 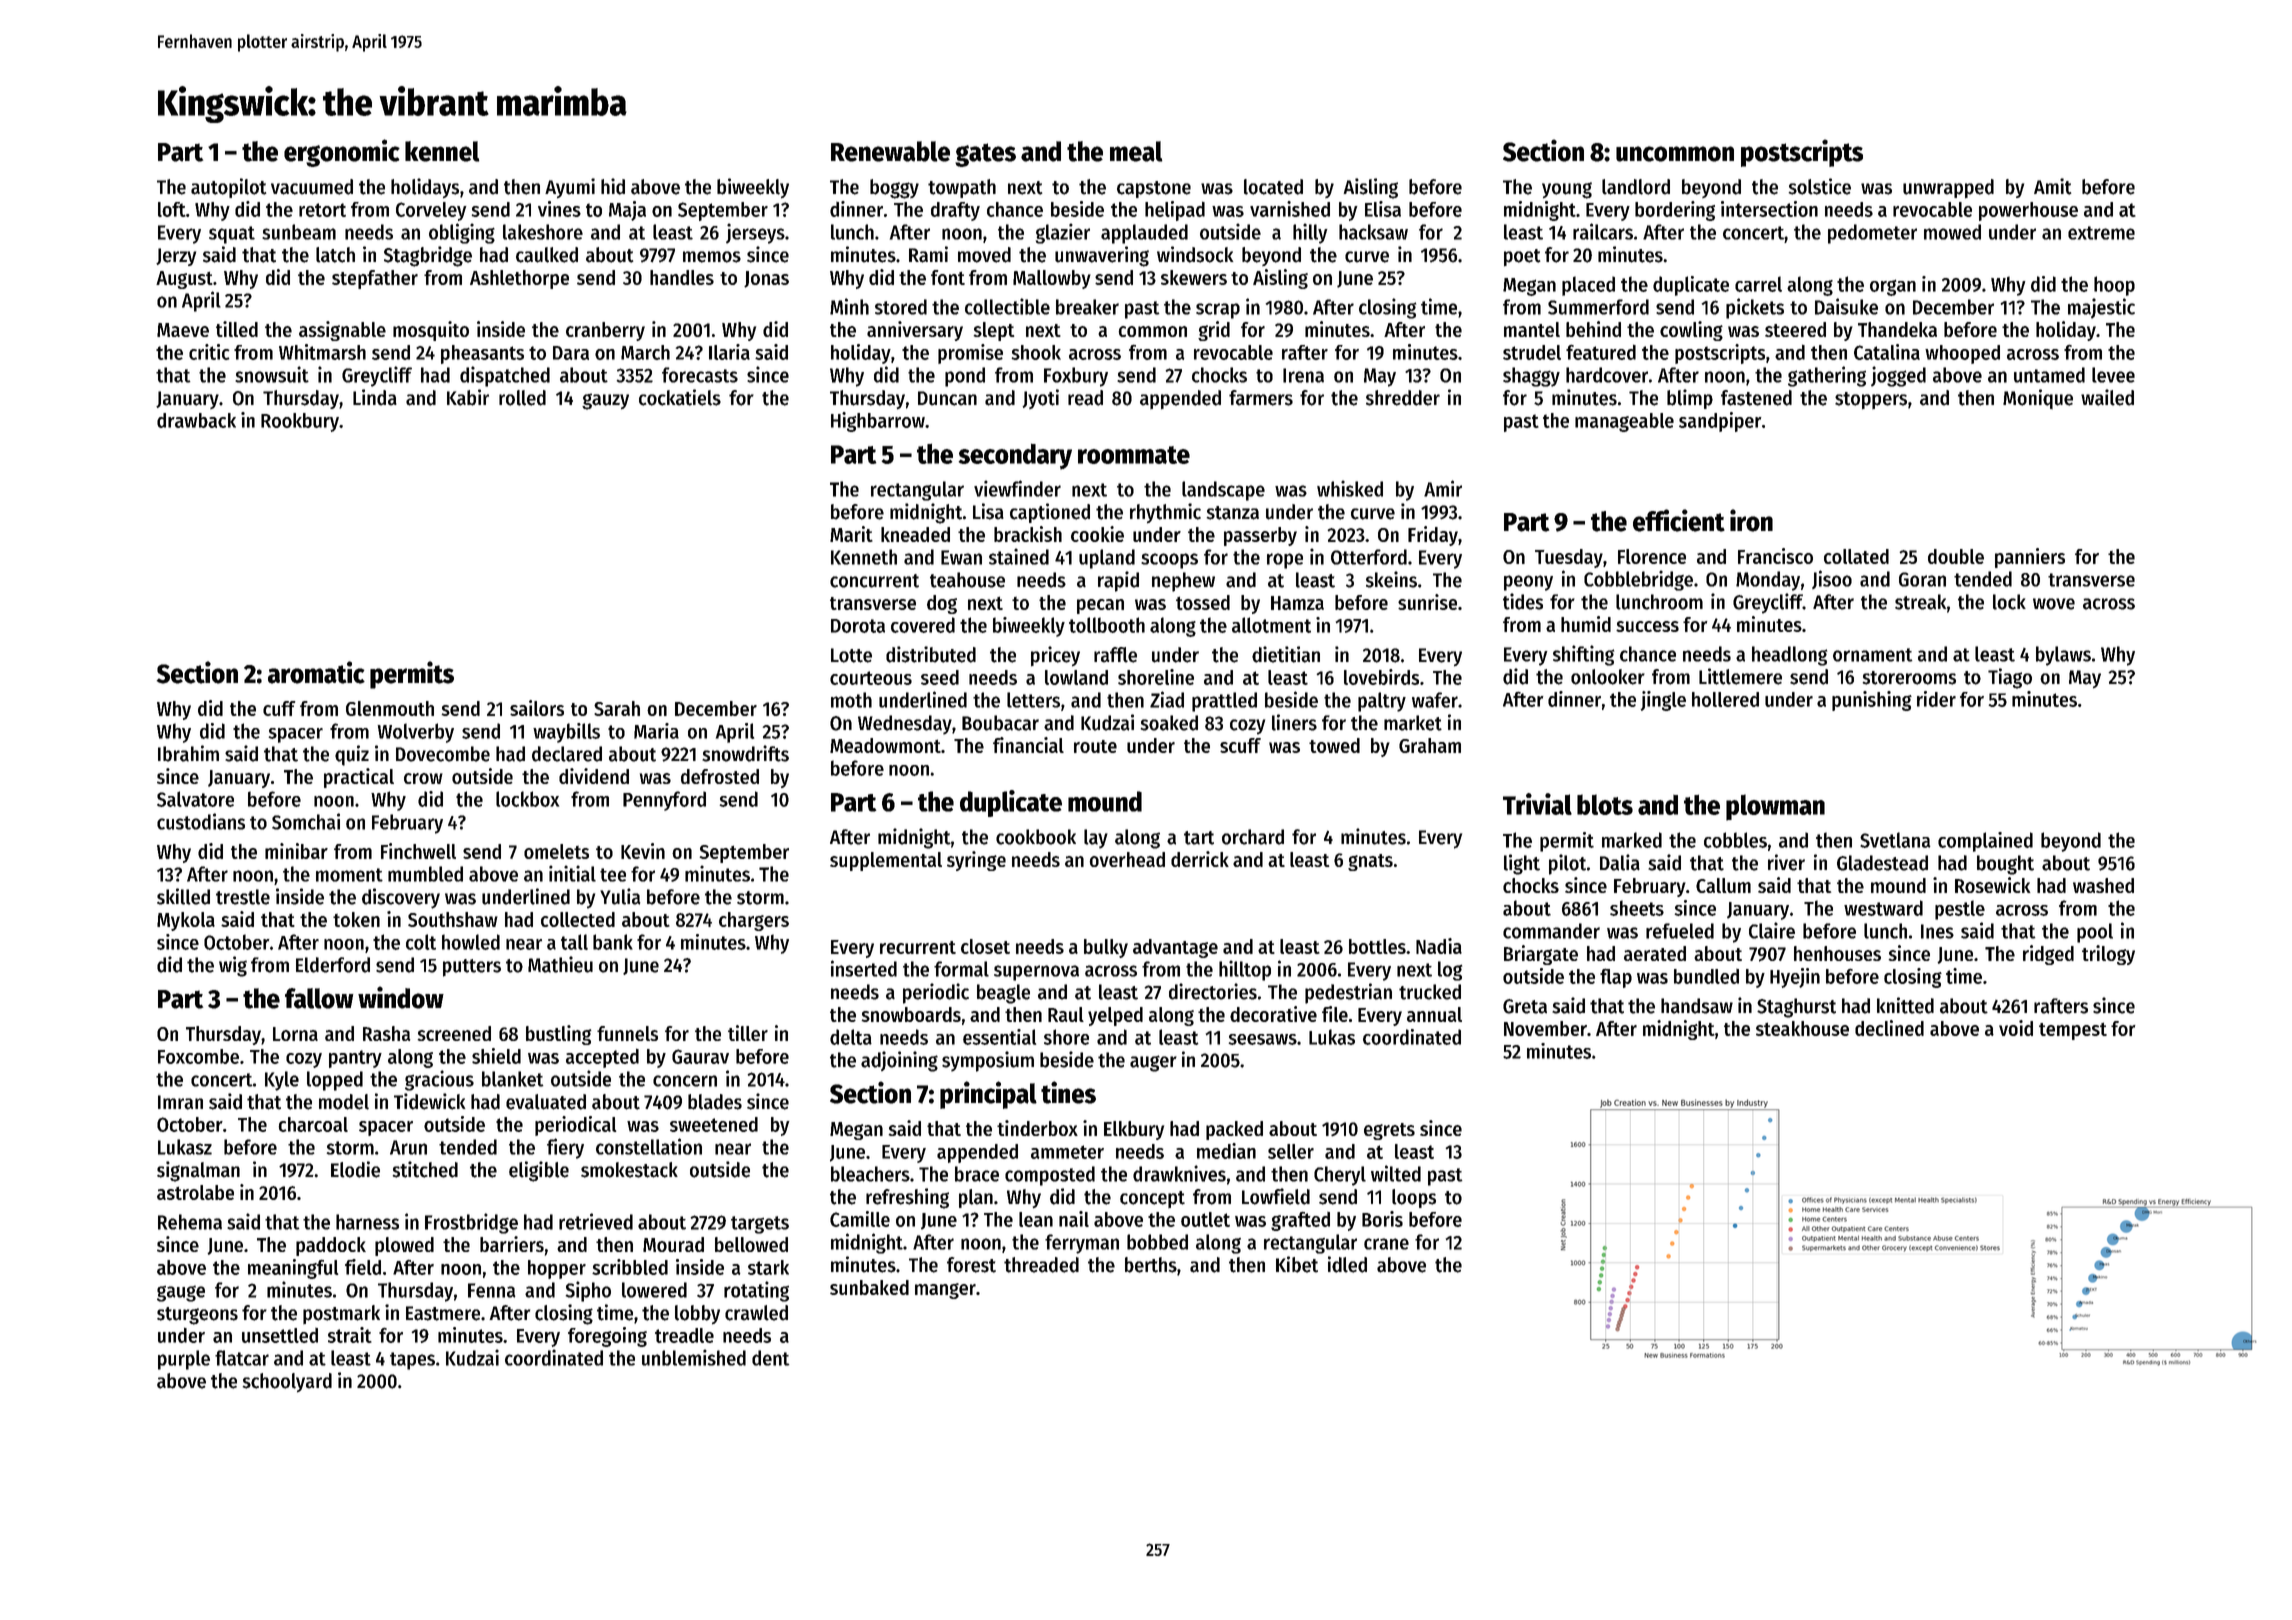 I want to click on manger, so click(x=945, y=1291).
